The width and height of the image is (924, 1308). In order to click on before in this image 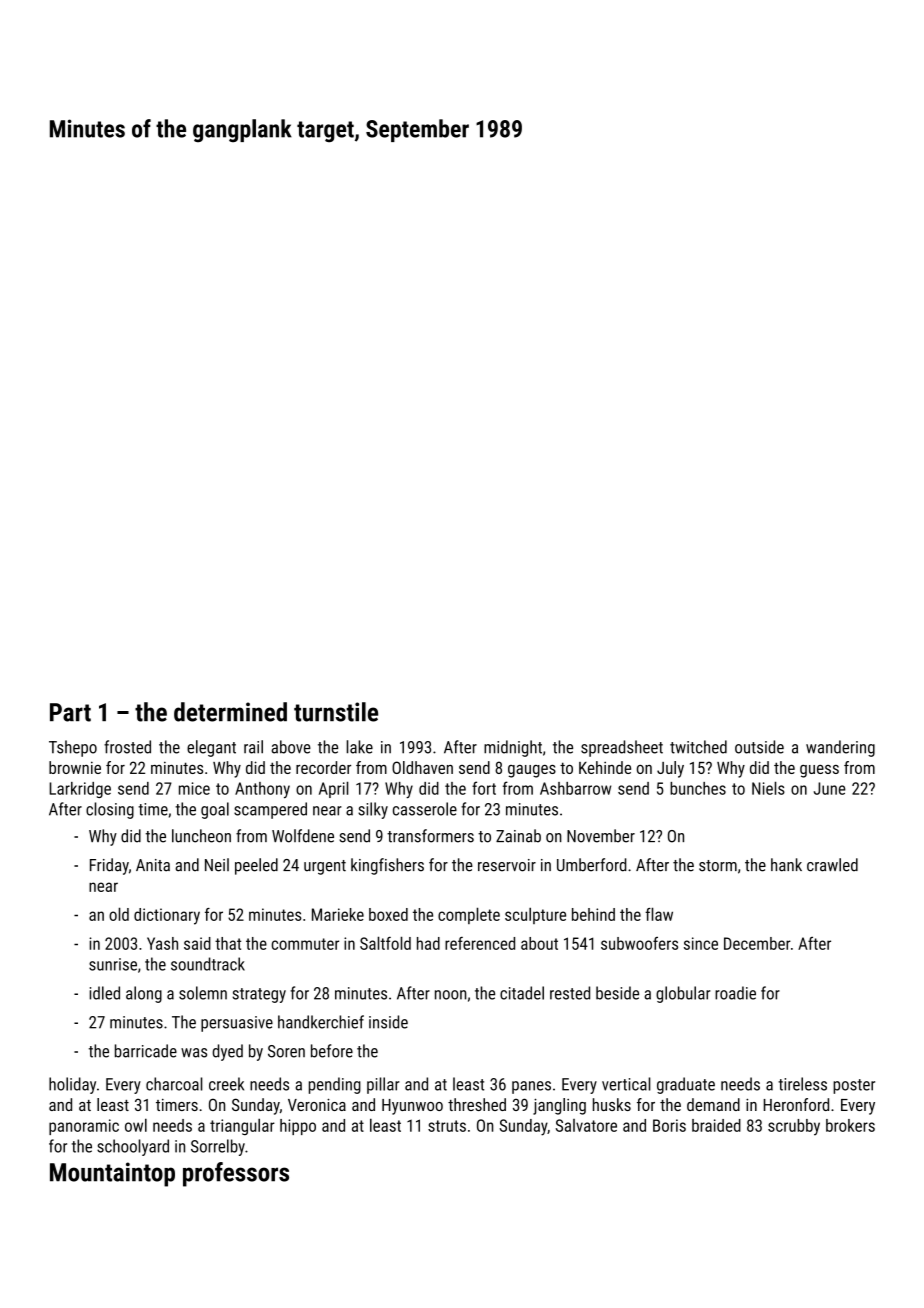, I will do `click(332, 1051)`.
